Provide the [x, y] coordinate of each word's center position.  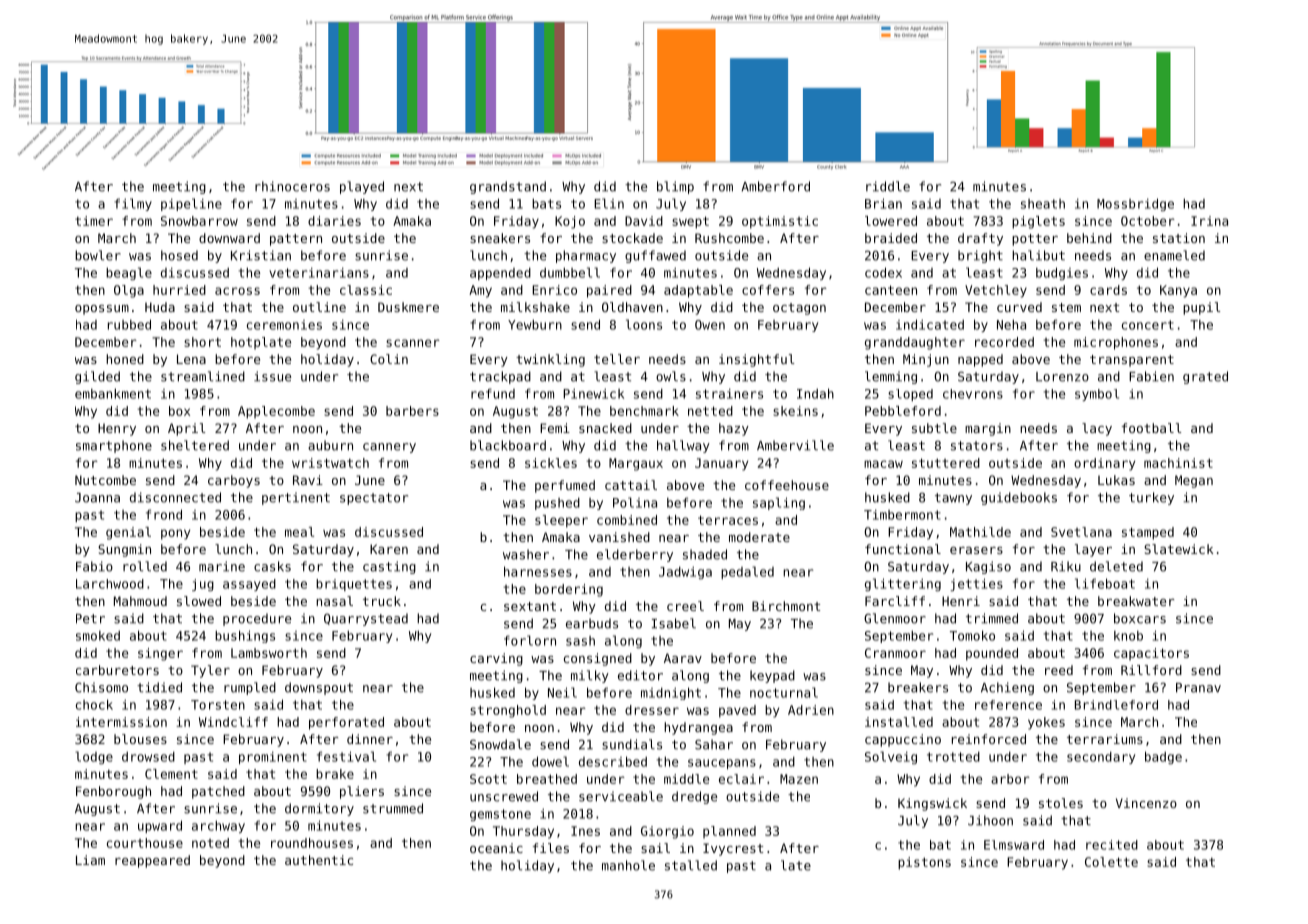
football [1152, 428]
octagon [799, 309]
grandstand [508, 187]
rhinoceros [292, 186]
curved [1019, 307]
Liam [90, 860]
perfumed [565, 486]
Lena [191, 359]
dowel [550, 761]
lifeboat [1105, 583]
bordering [569, 590]
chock [94, 704]
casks [272, 566]
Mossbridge [1135, 204]
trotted [953, 756]
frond [164, 514]
